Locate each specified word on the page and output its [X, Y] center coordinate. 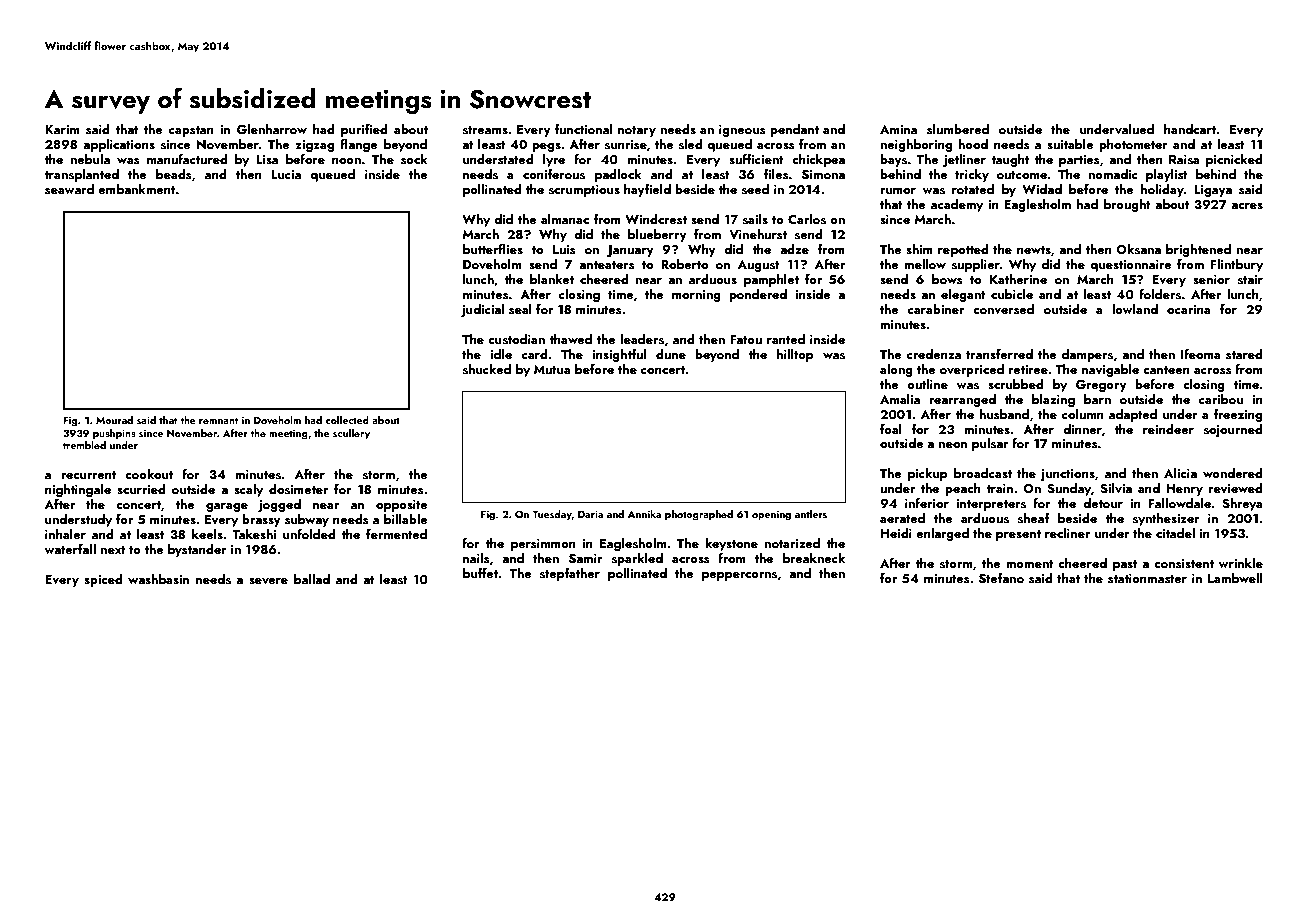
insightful [619, 355]
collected [347, 420]
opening [771, 515]
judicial [482, 310]
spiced [103, 580]
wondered [1233, 473]
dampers [1087, 355]
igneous [742, 131]
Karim [62, 129]
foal [891, 429]
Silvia [1116, 488]
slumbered [958, 129]
